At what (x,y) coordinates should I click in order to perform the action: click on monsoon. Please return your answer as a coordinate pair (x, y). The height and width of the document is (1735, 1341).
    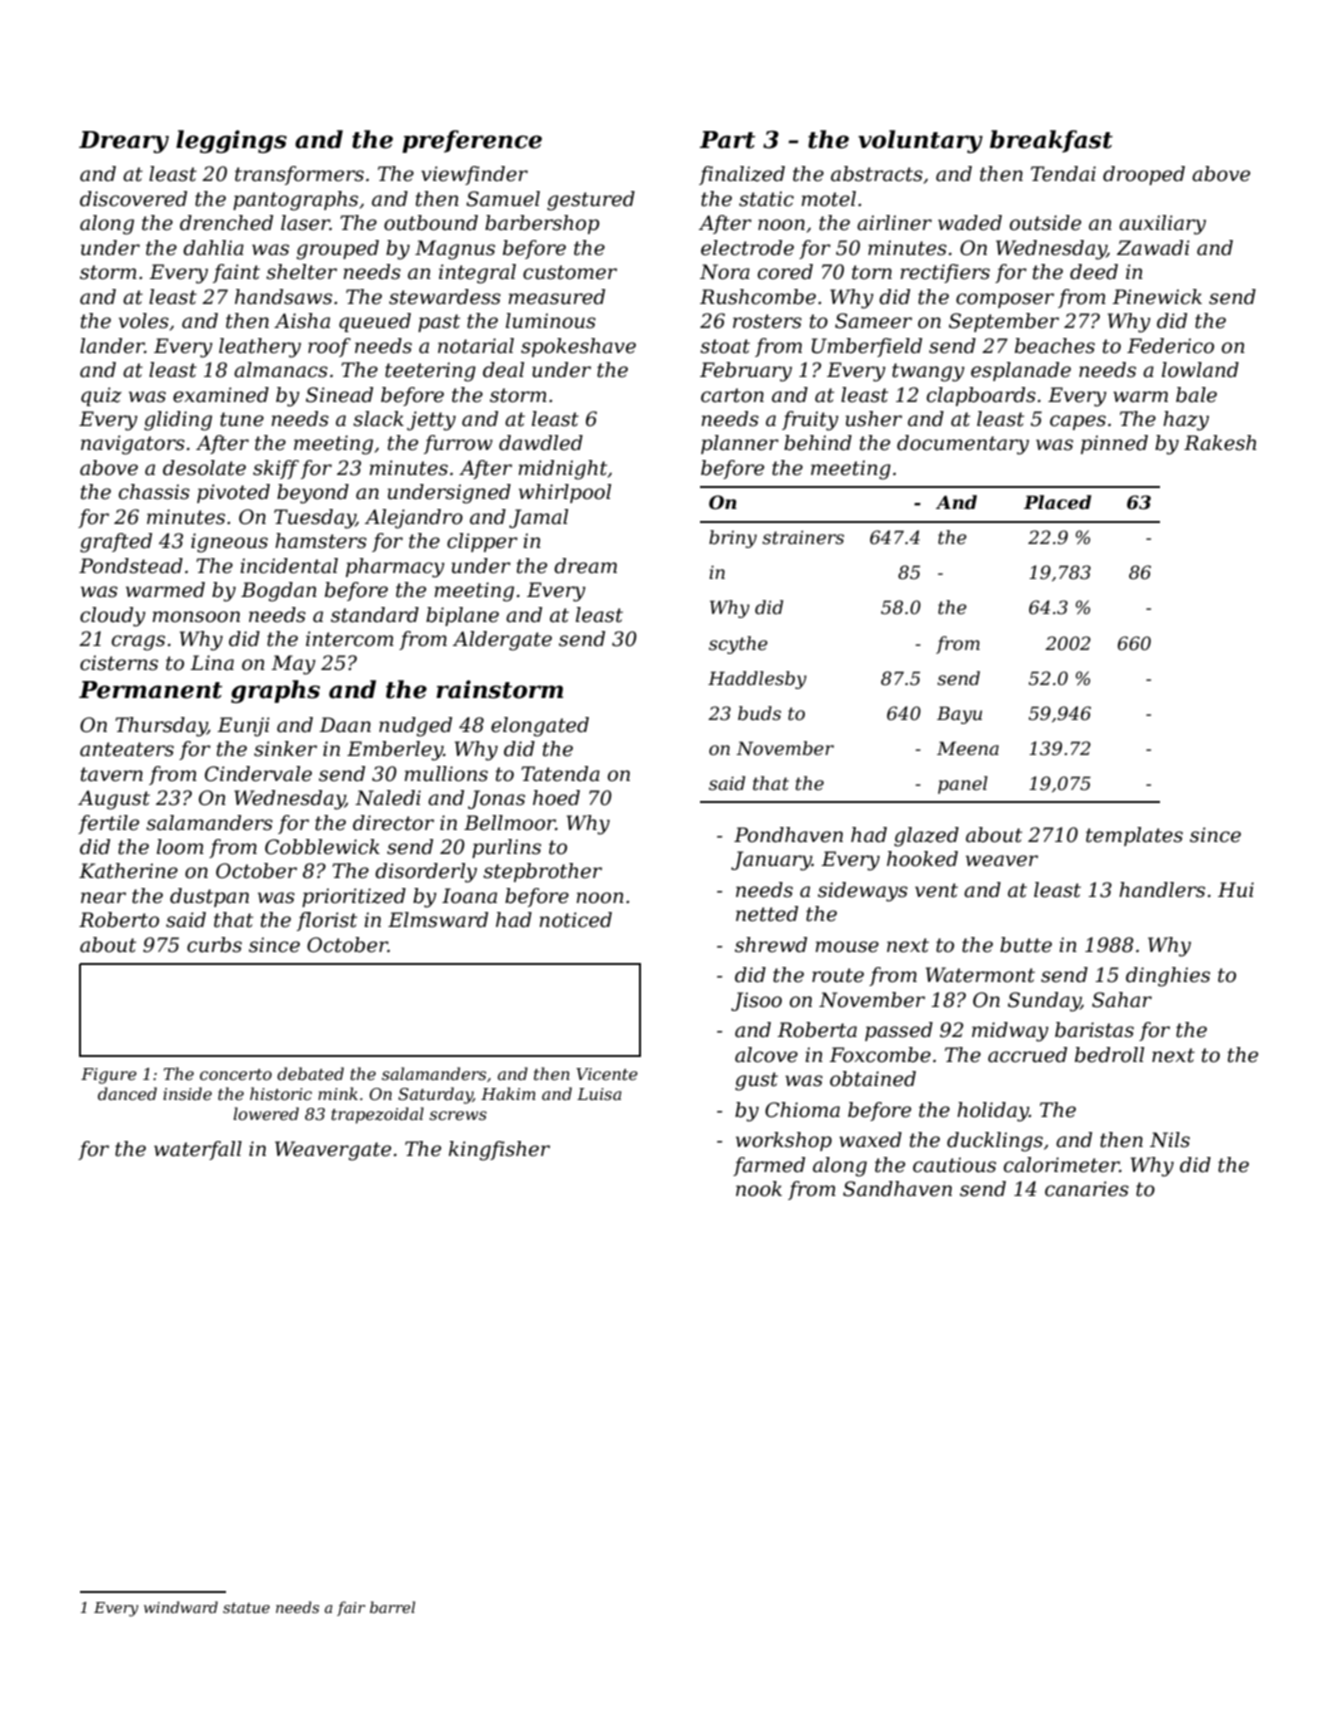
    Looking at the image, I should click on (196, 617).
